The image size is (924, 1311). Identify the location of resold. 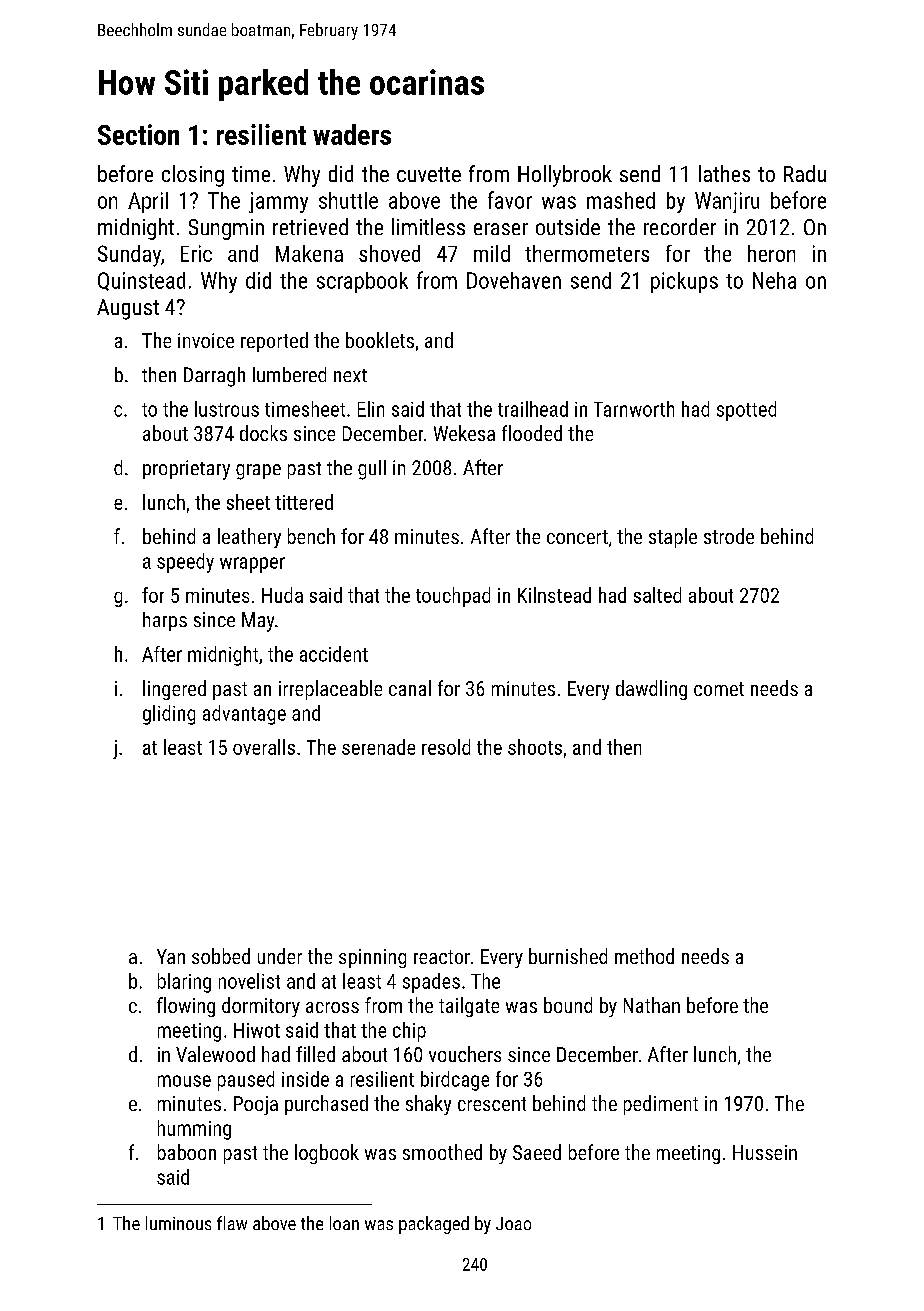
(446, 747).
